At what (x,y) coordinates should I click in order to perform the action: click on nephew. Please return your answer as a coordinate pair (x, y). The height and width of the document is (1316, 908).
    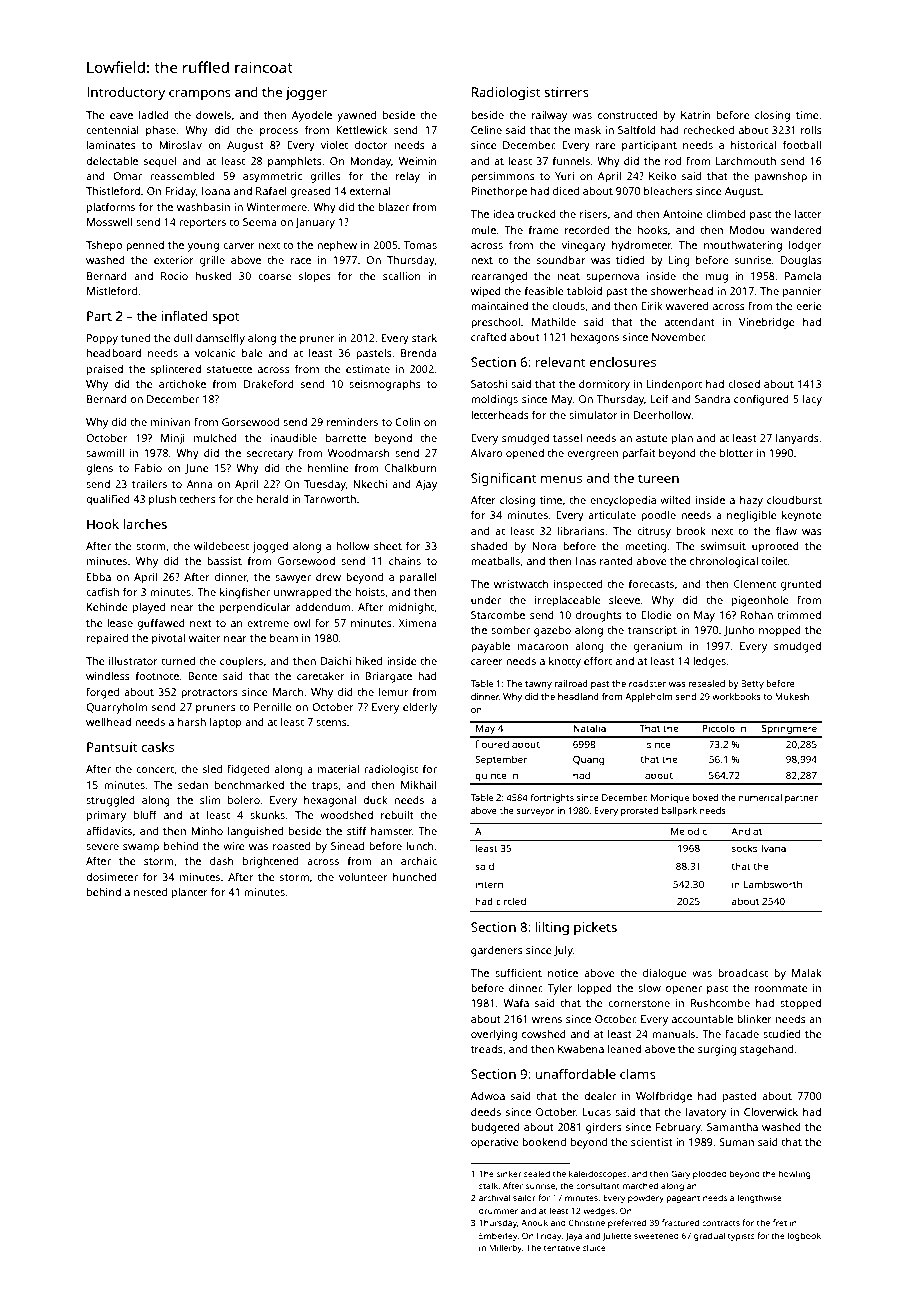
    Looking at the image, I should click on (337, 246).
